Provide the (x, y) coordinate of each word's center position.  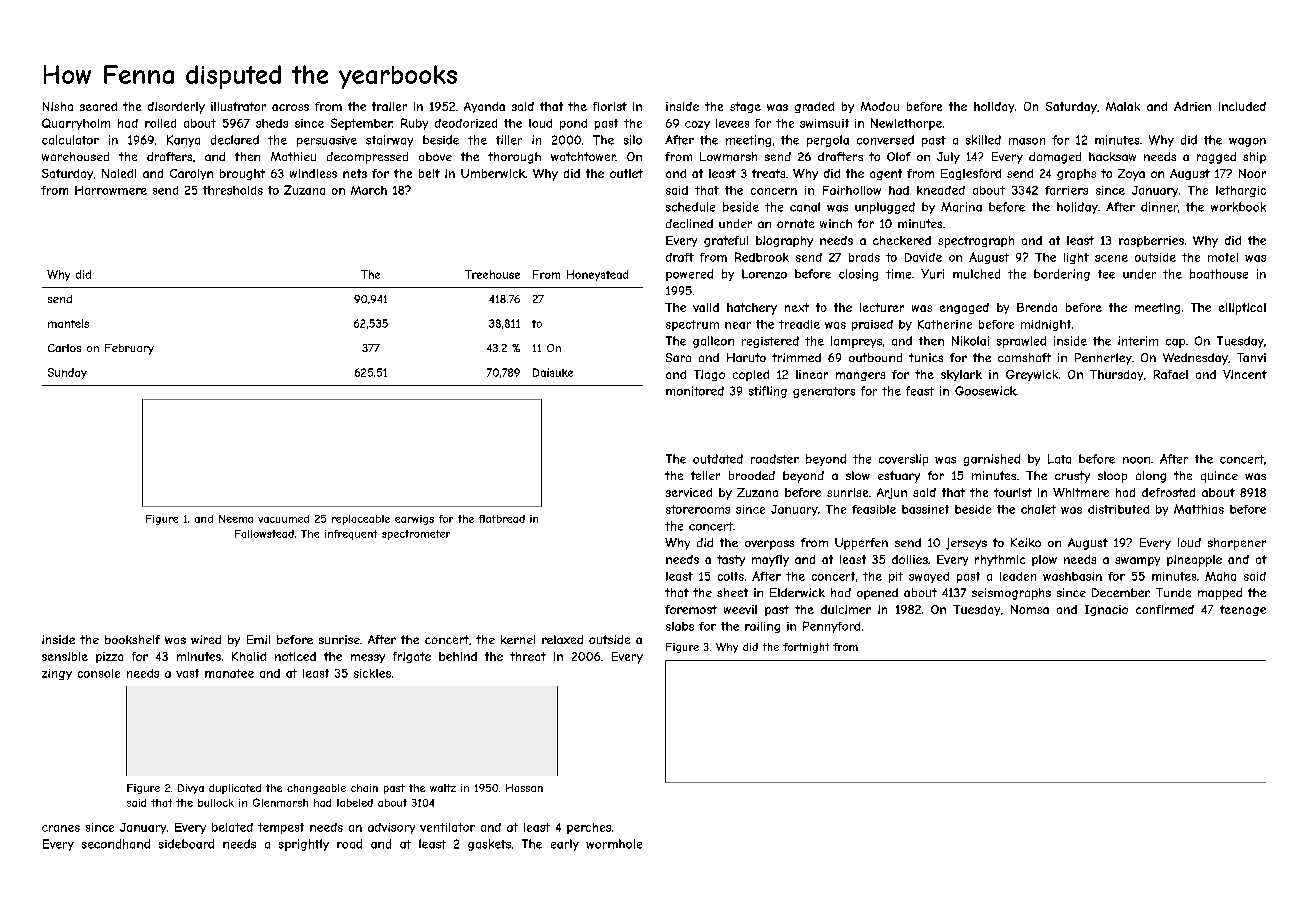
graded (814, 107)
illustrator (238, 106)
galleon (713, 342)
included (1242, 106)
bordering (1062, 275)
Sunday (67, 373)
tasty (731, 560)
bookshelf (132, 639)
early (565, 845)
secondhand (116, 844)
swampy (1137, 561)
